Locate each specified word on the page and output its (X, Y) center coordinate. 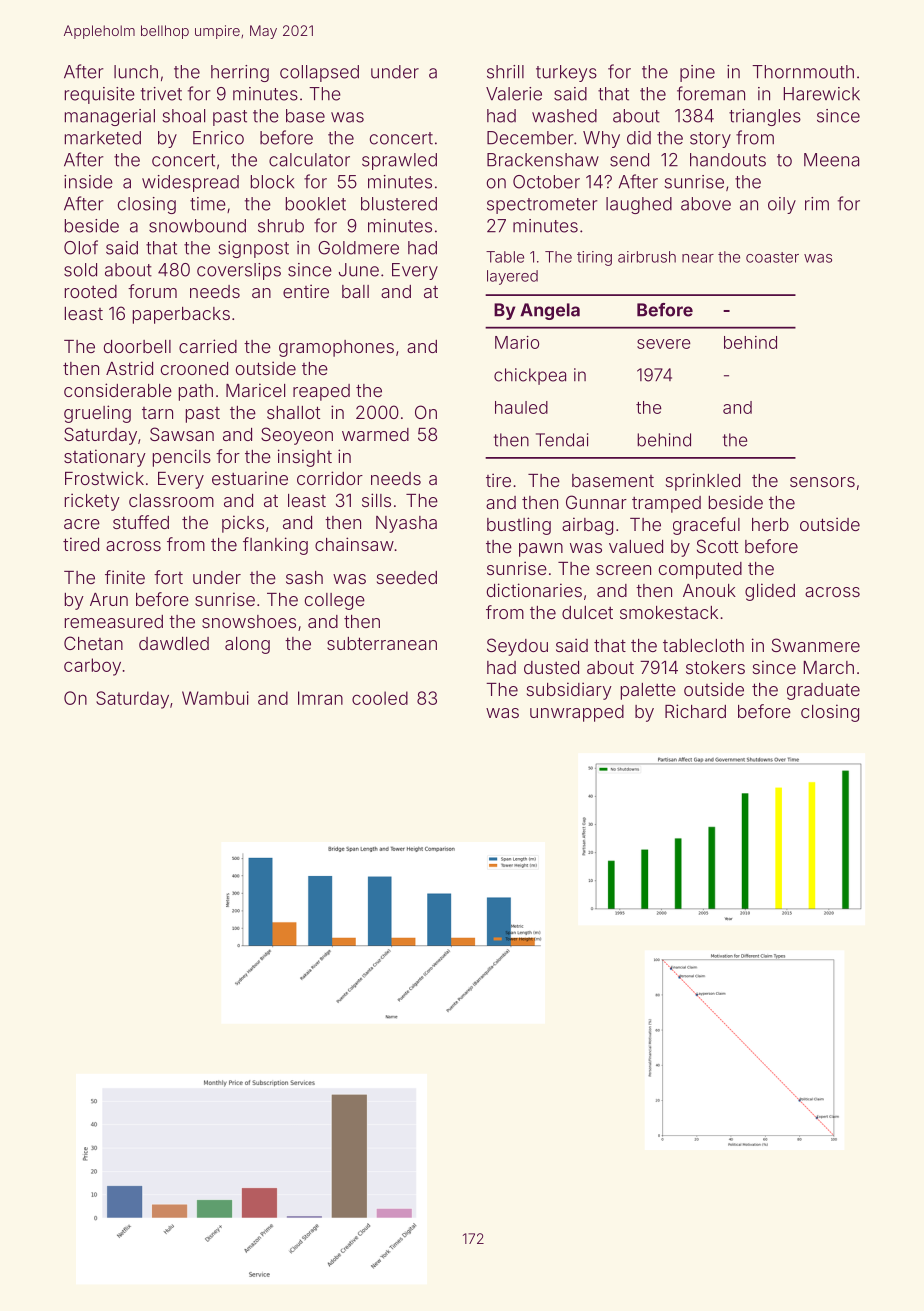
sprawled (399, 161)
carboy (92, 667)
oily (782, 205)
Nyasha (406, 524)
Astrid (129, 368)
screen (623, 570)
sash (304, 577)
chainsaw (354, 544)
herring (240, 73)
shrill (505, 72)
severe (664, 344)
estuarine (250, 478)
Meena (831, 160)
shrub (281, 226)
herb (770, 524)
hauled (521, 407)
